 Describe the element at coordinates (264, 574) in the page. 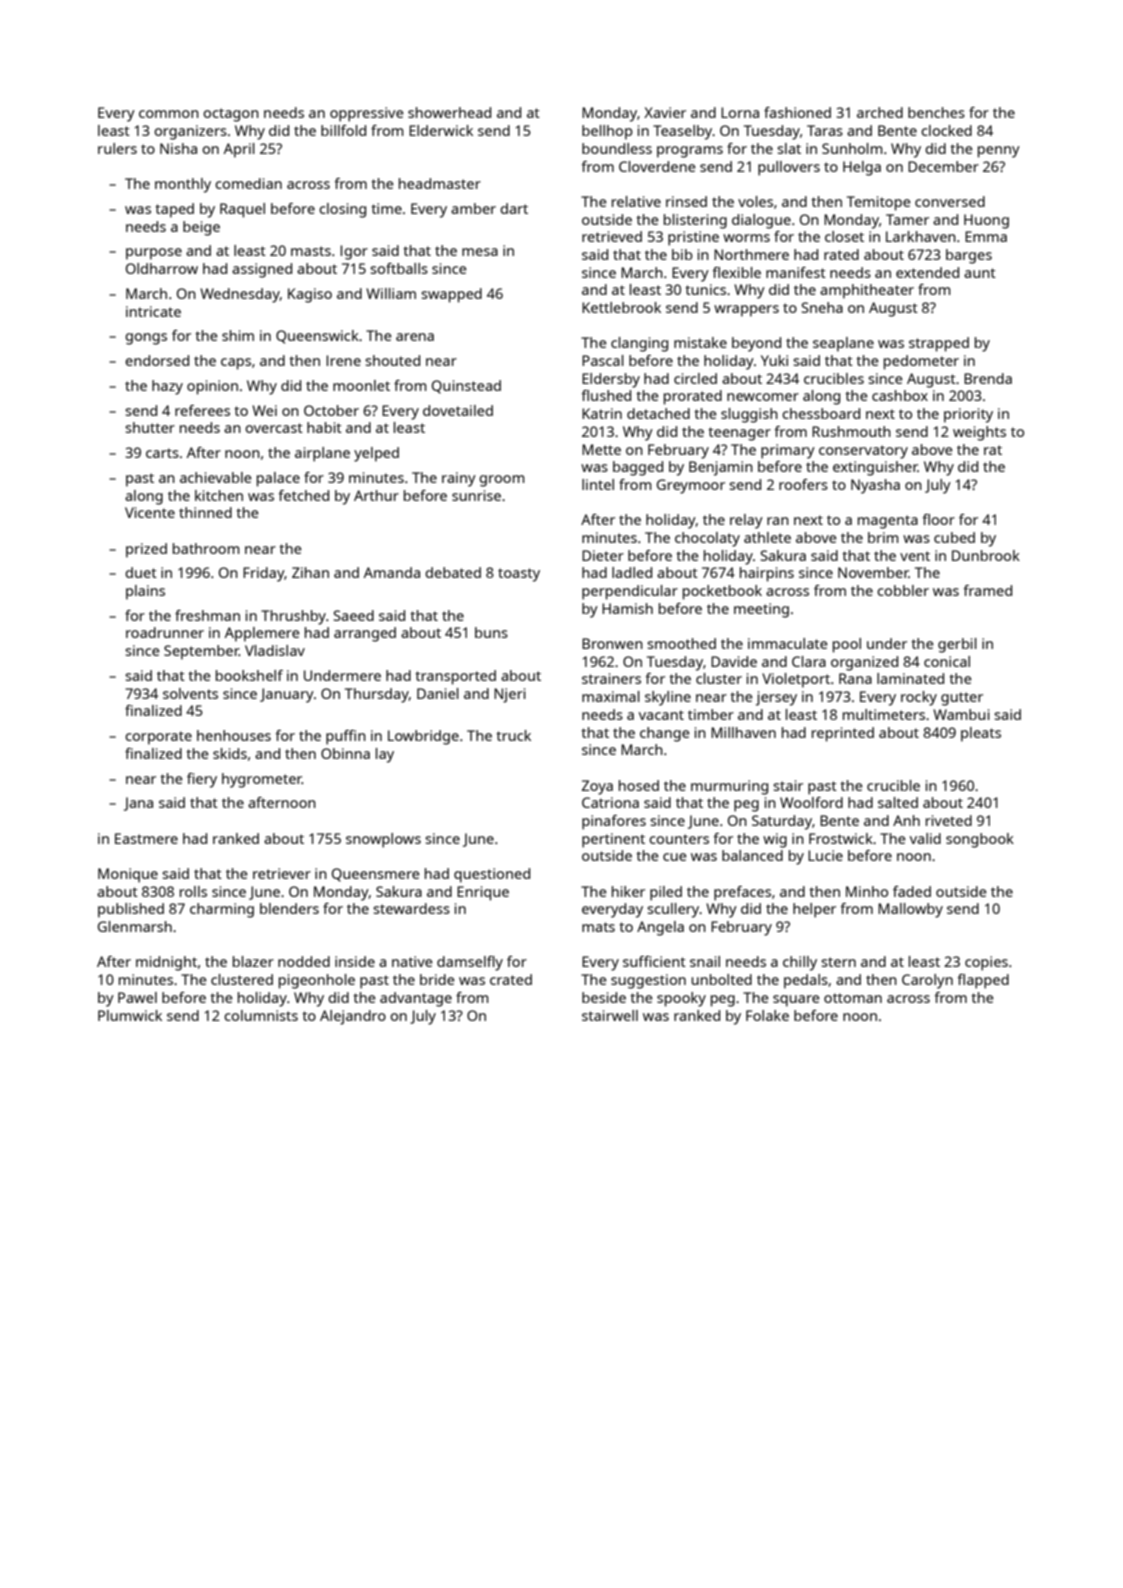

I see `Friday` at that location.
